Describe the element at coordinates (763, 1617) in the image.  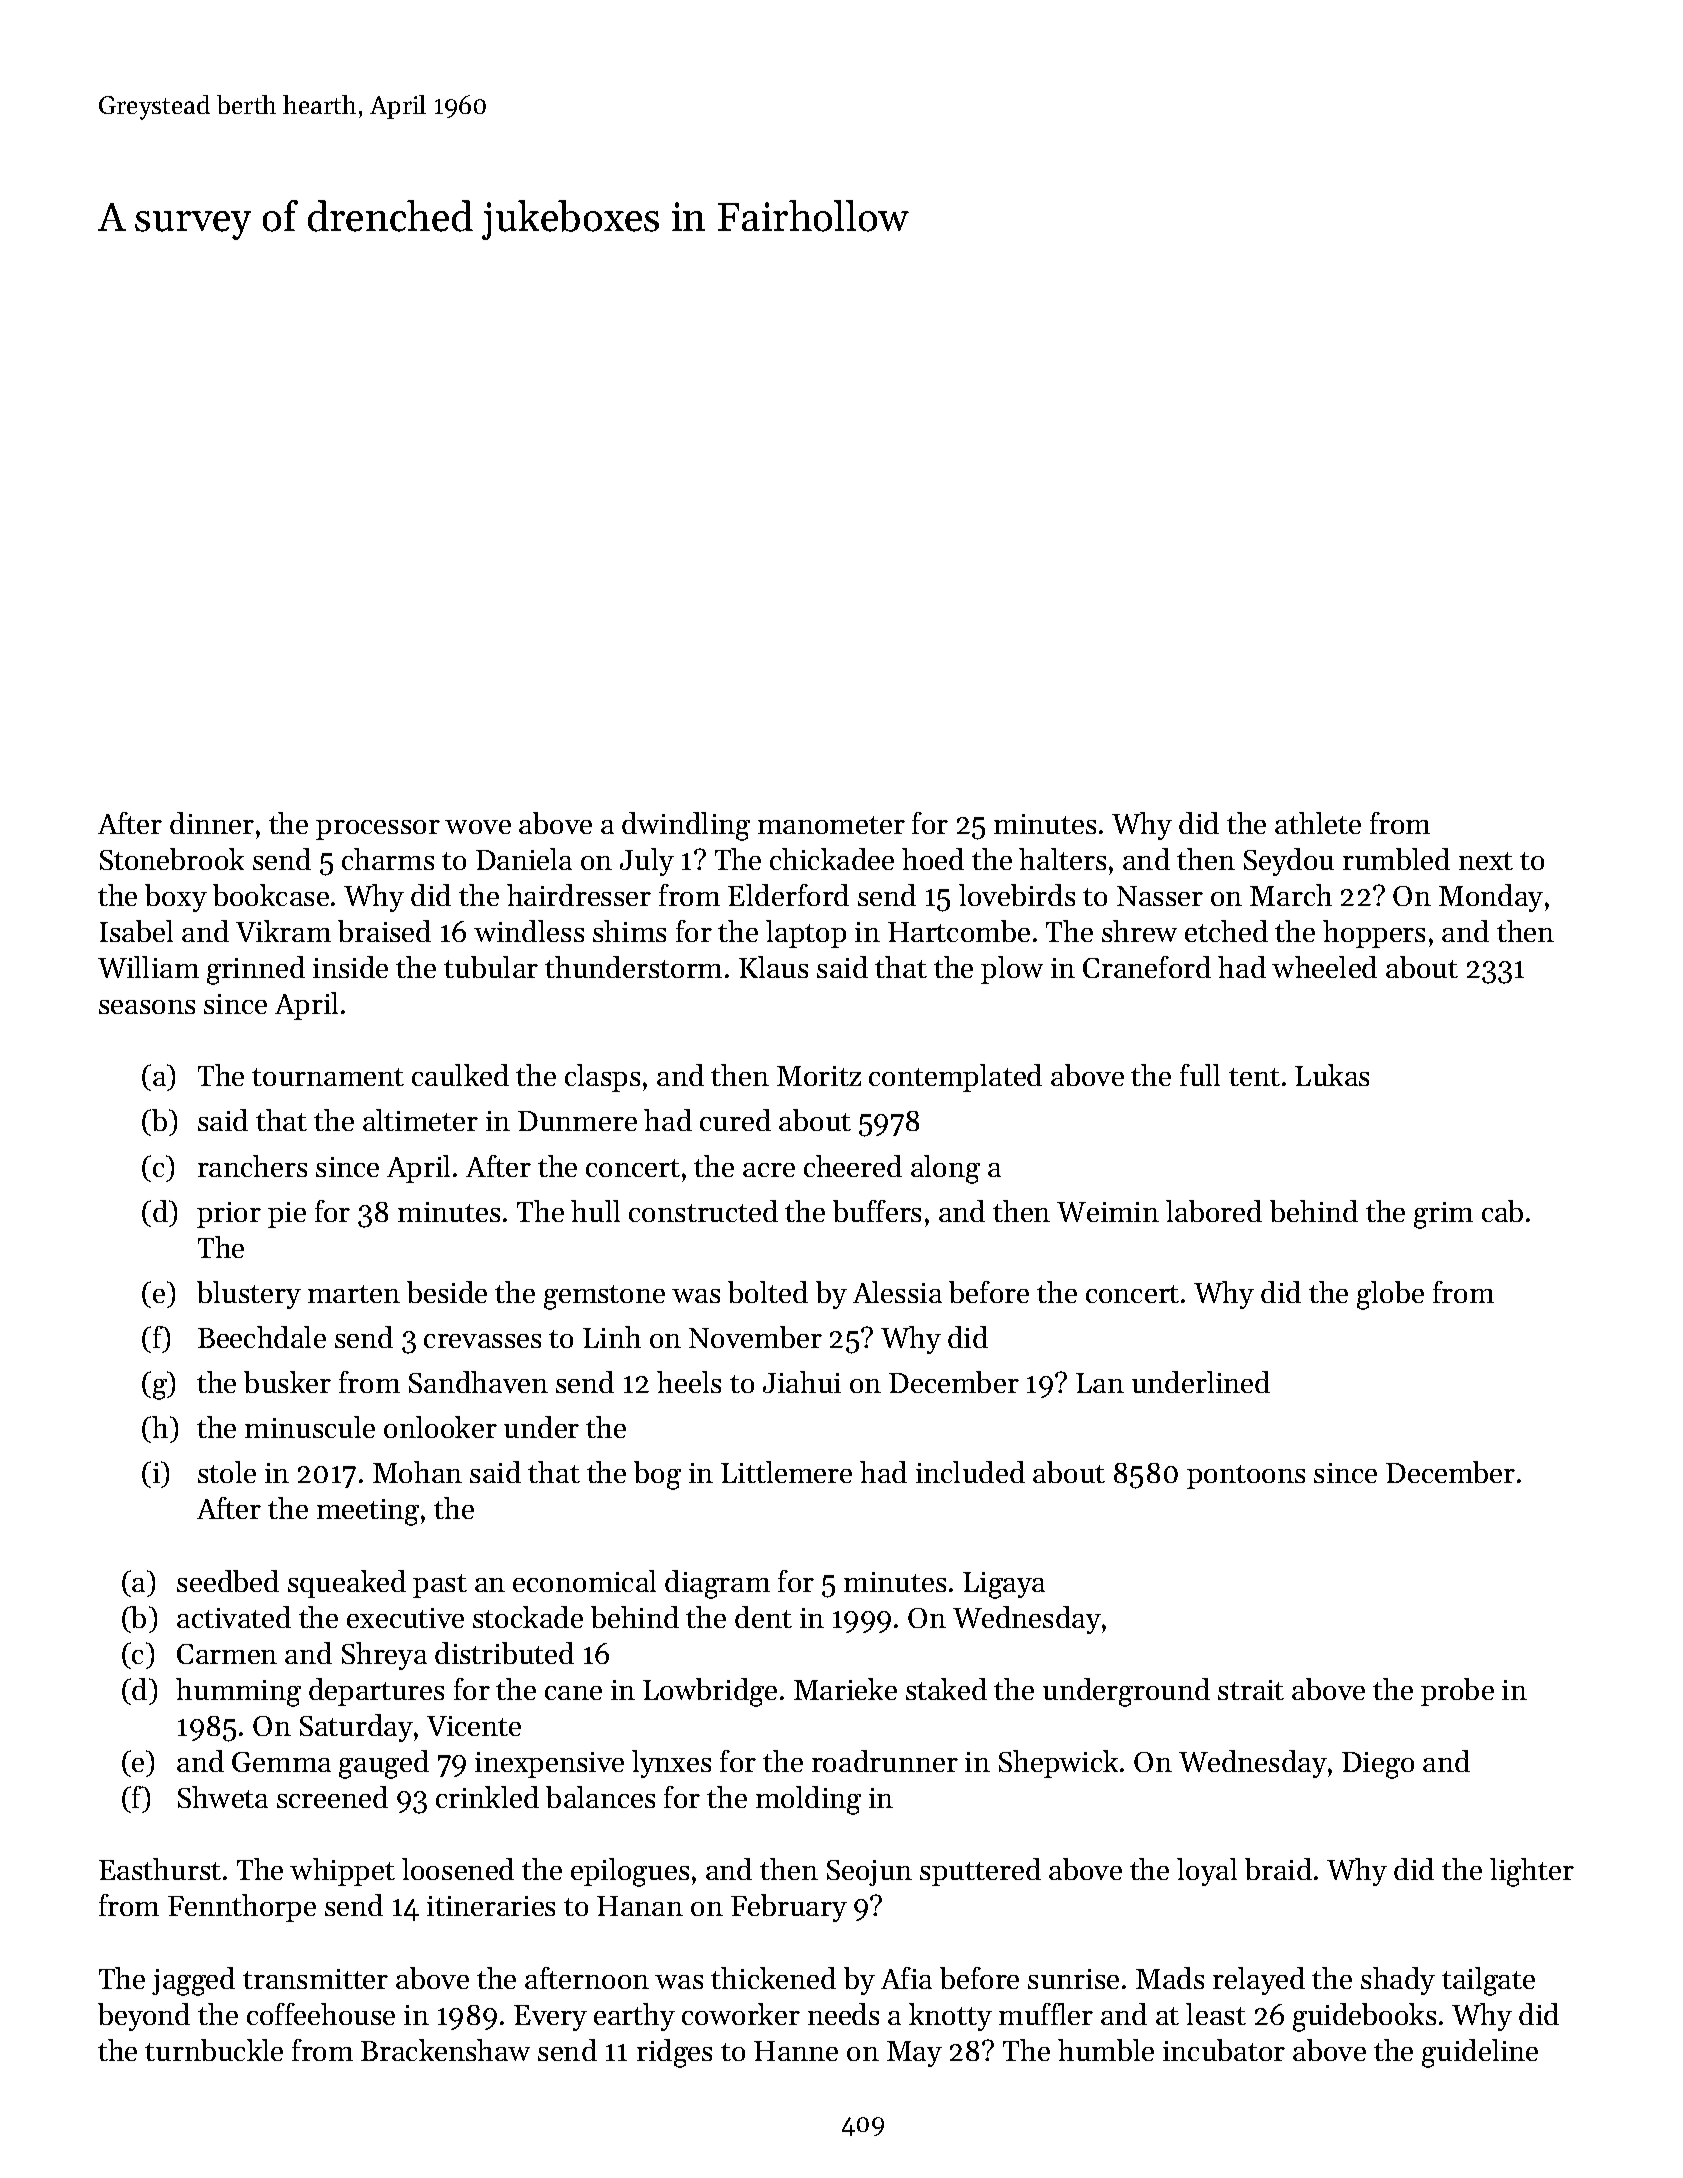
I see `dent` at that location.
